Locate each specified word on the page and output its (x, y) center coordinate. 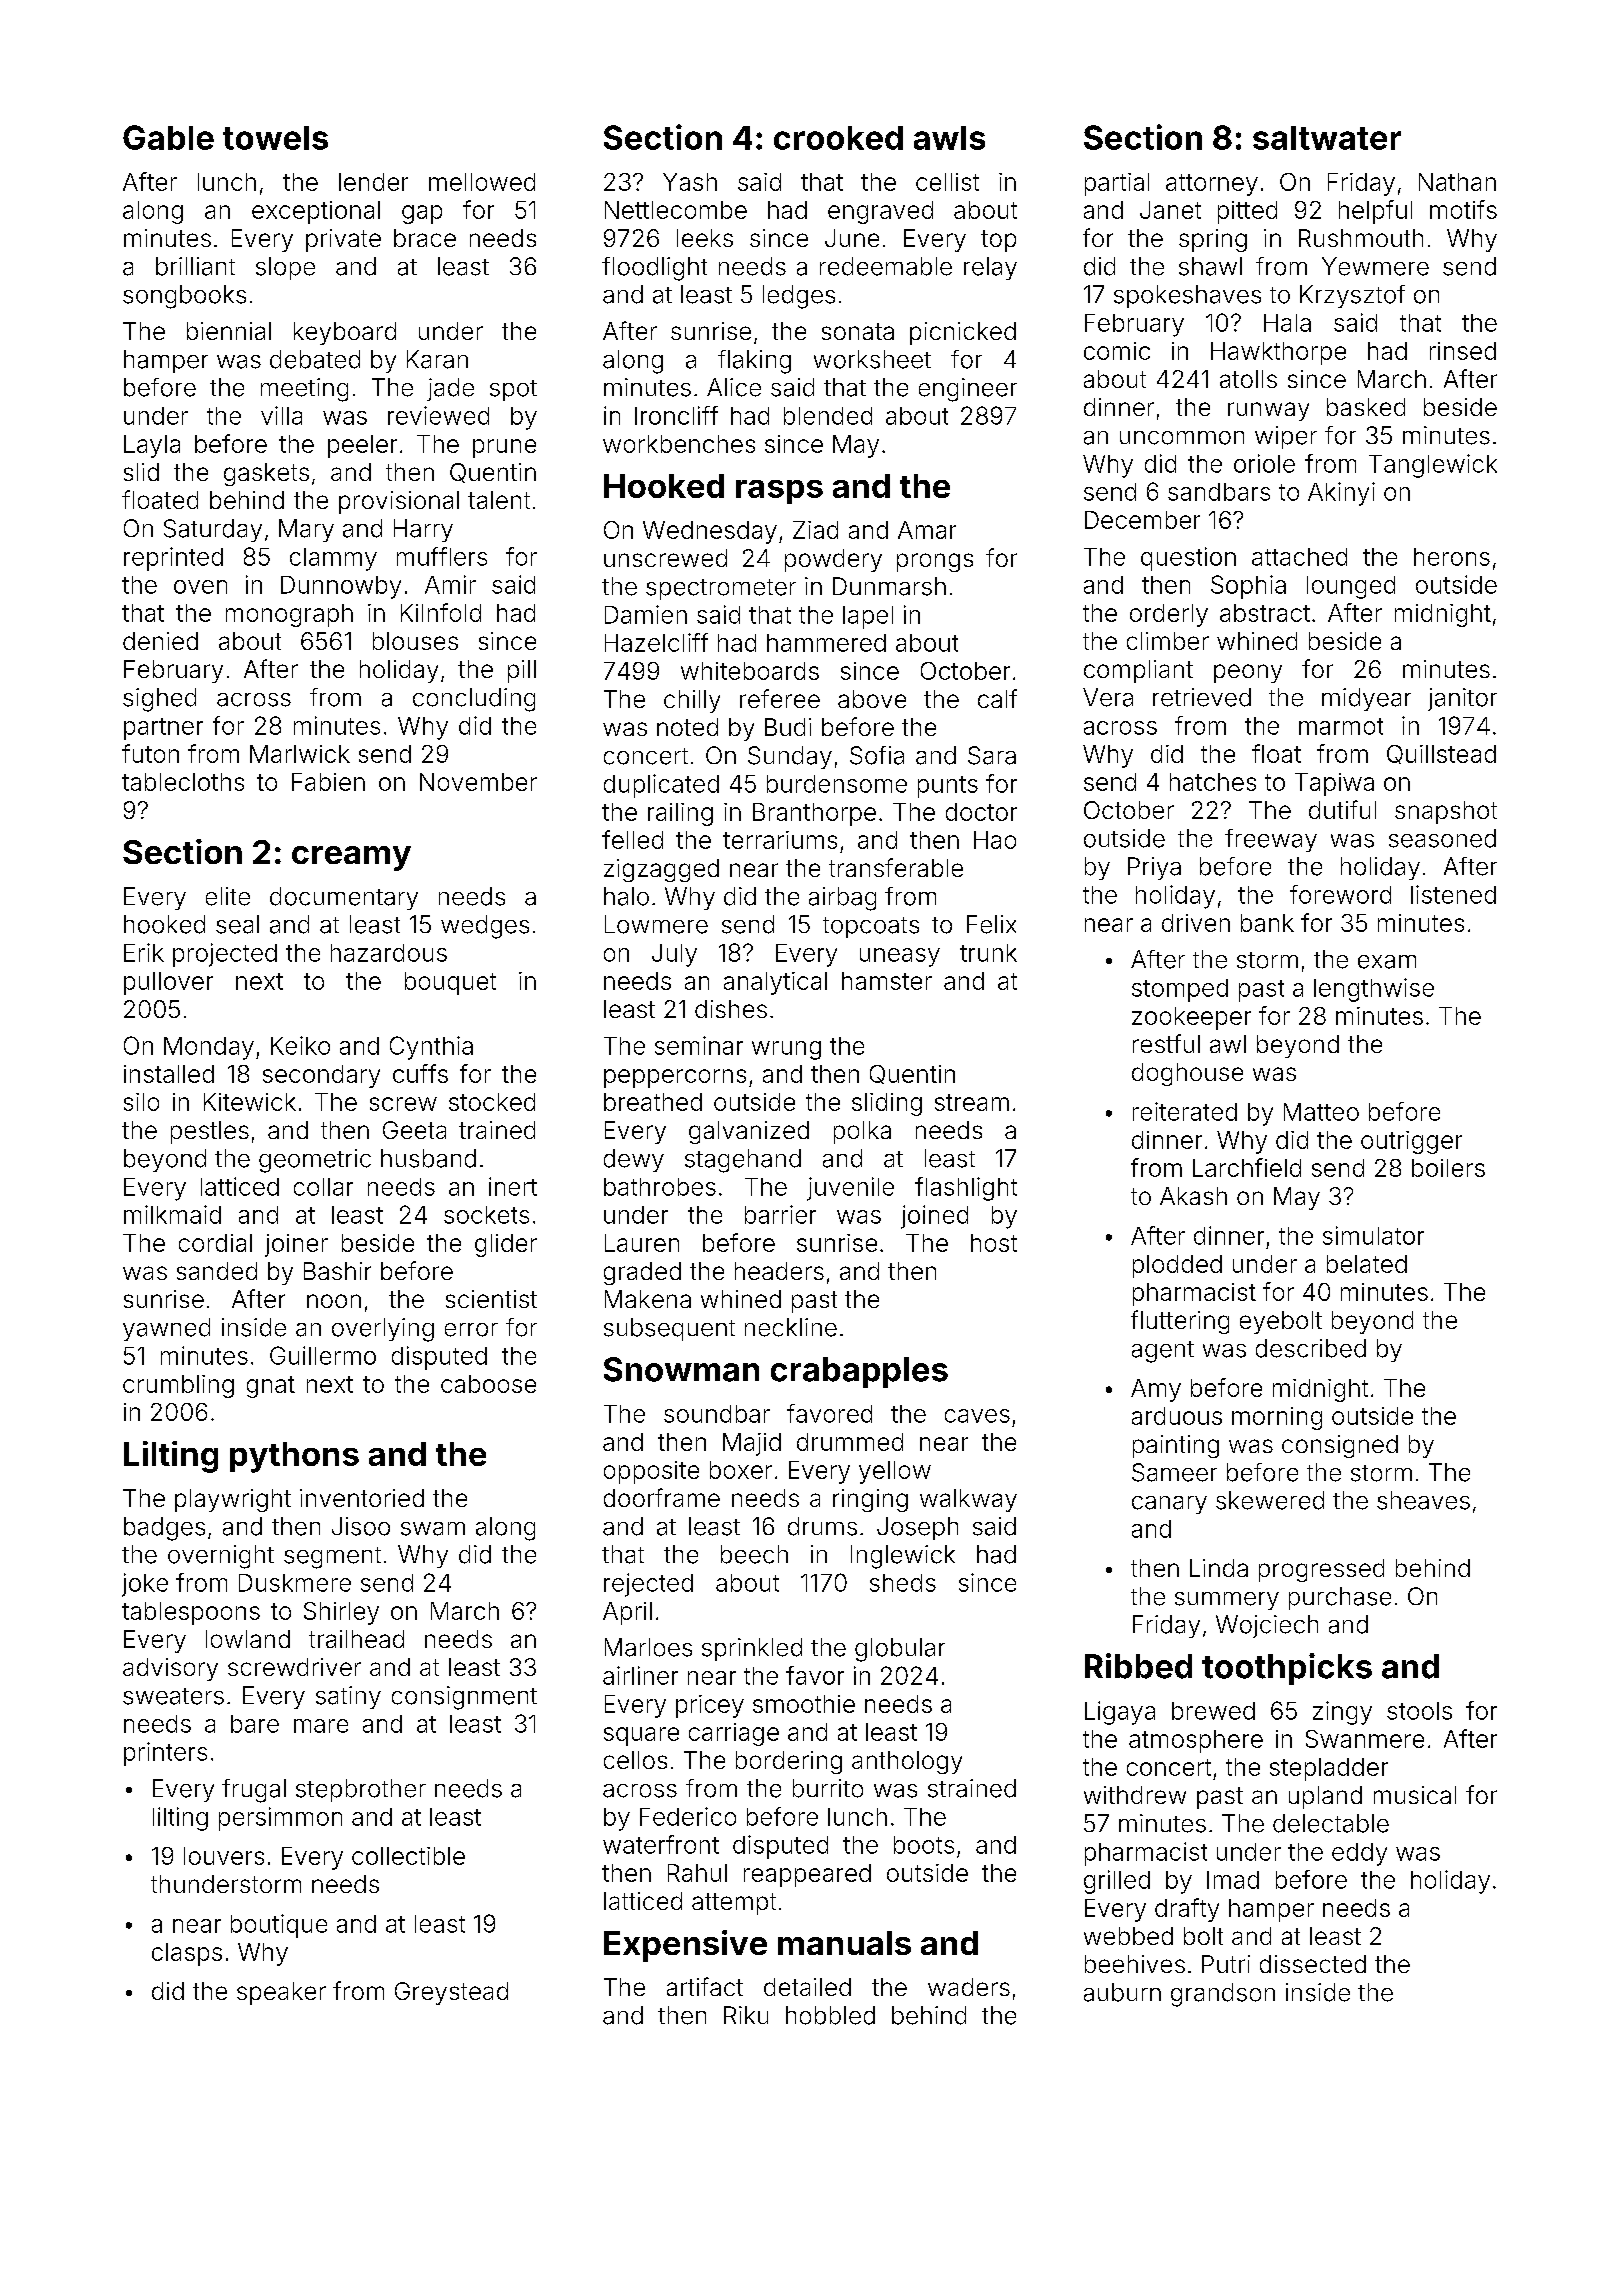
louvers (224, 1856)
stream (972, 1102)
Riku (746, 2015)
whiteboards (750, 671)
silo (141, 1102)
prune (504, 448)
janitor (1462, 699)
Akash (1193, 1196)
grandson (1223, 1995)
